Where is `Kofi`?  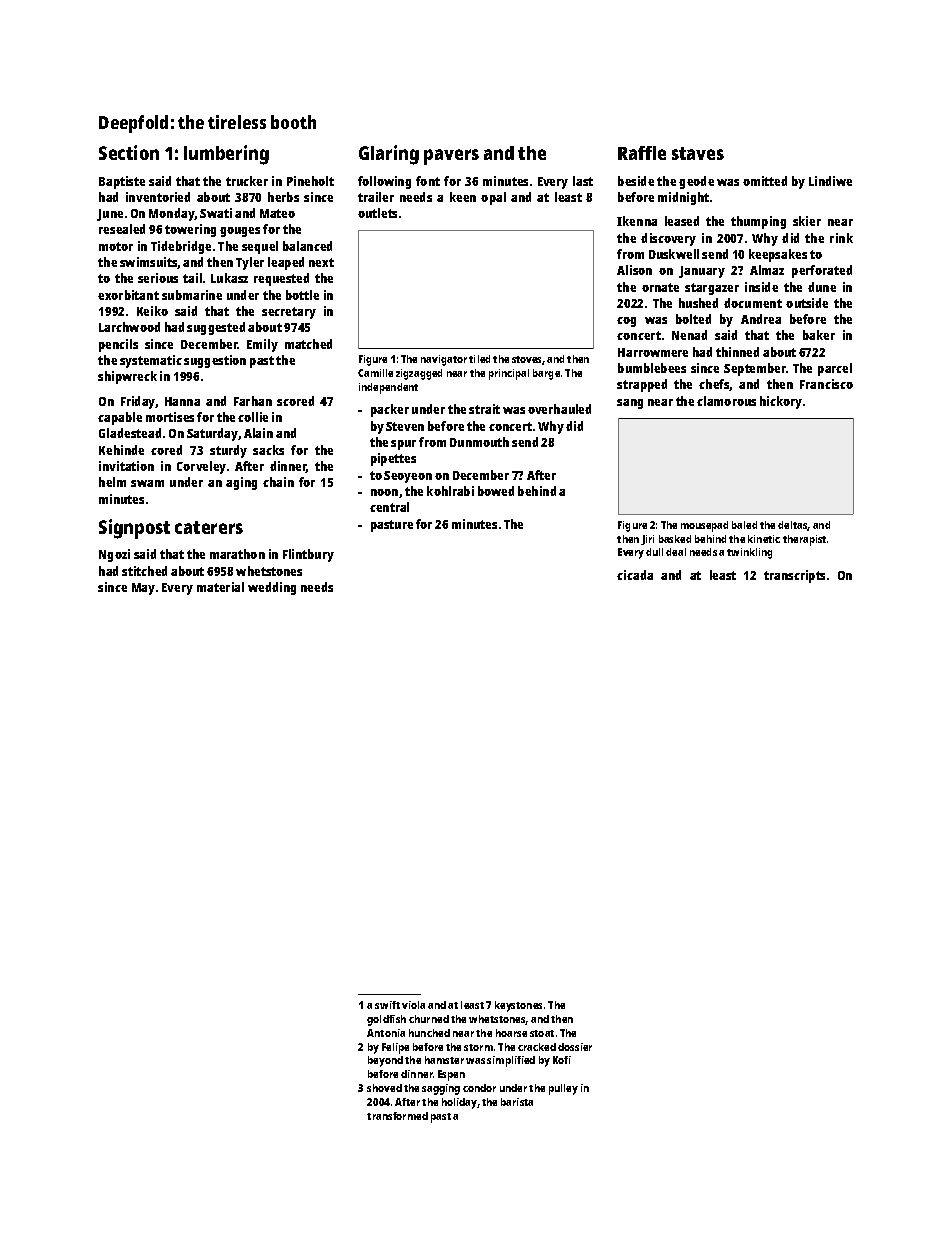
Kofi is located at coordinates (562, 1060).
